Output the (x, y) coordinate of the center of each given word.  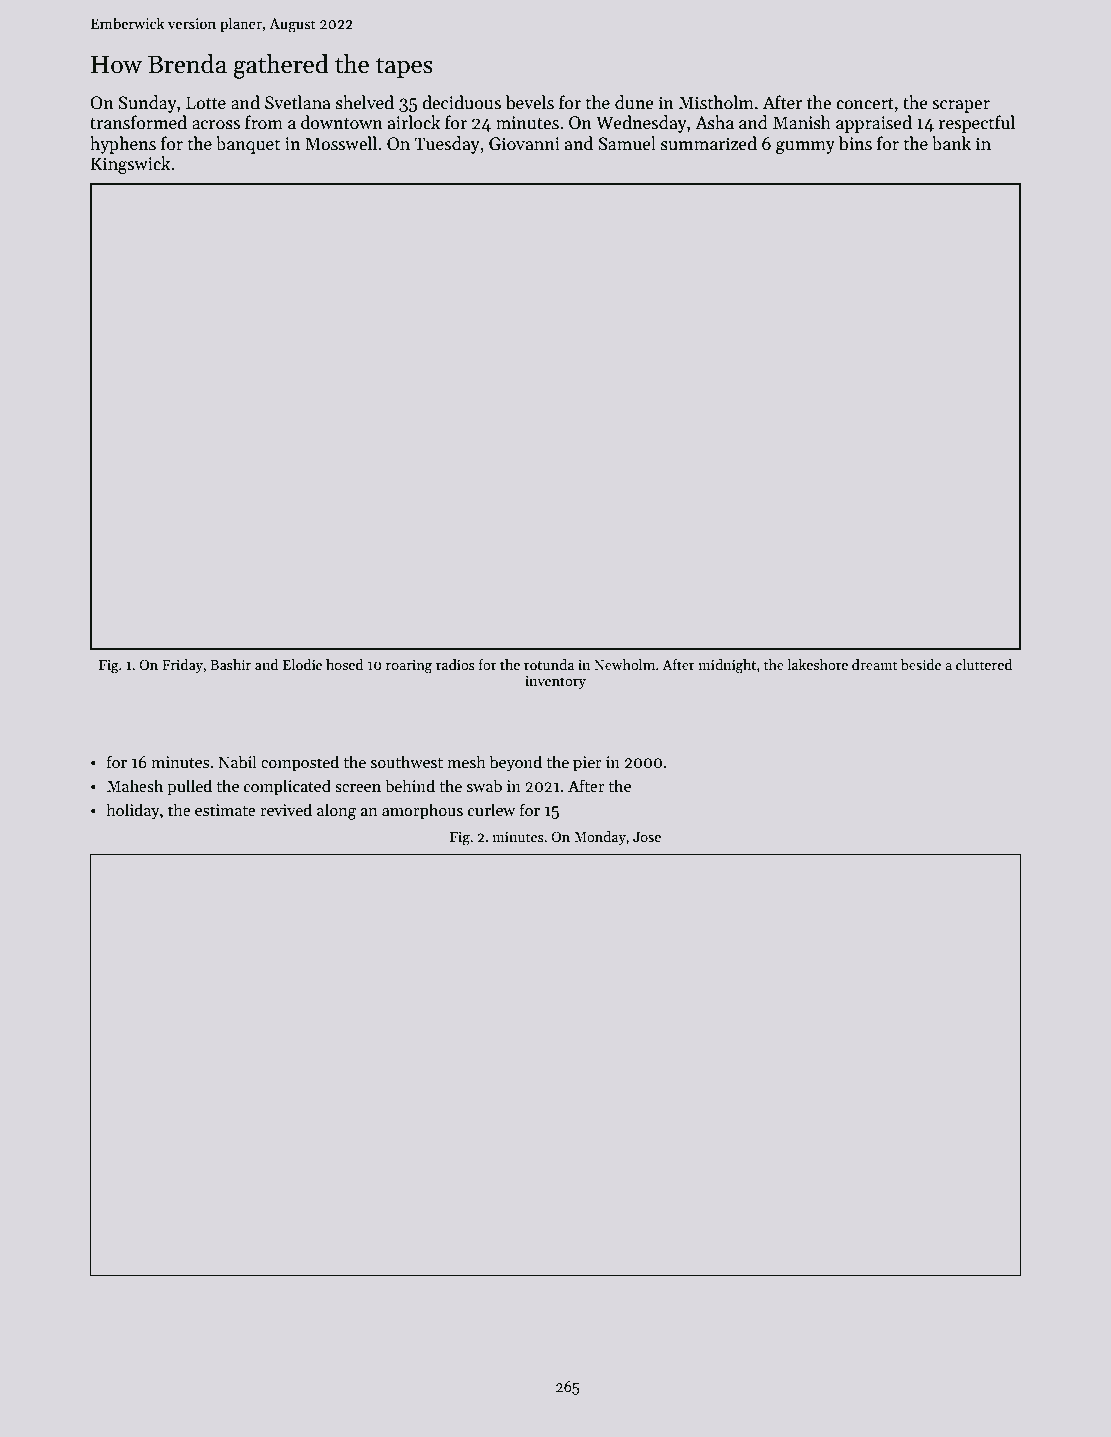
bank (951, 143)
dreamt (875, 664)
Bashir (230, 664)
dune (634, 102)
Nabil (237, 762)
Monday (600, 838)
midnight (727, 666)
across (216, 125)
